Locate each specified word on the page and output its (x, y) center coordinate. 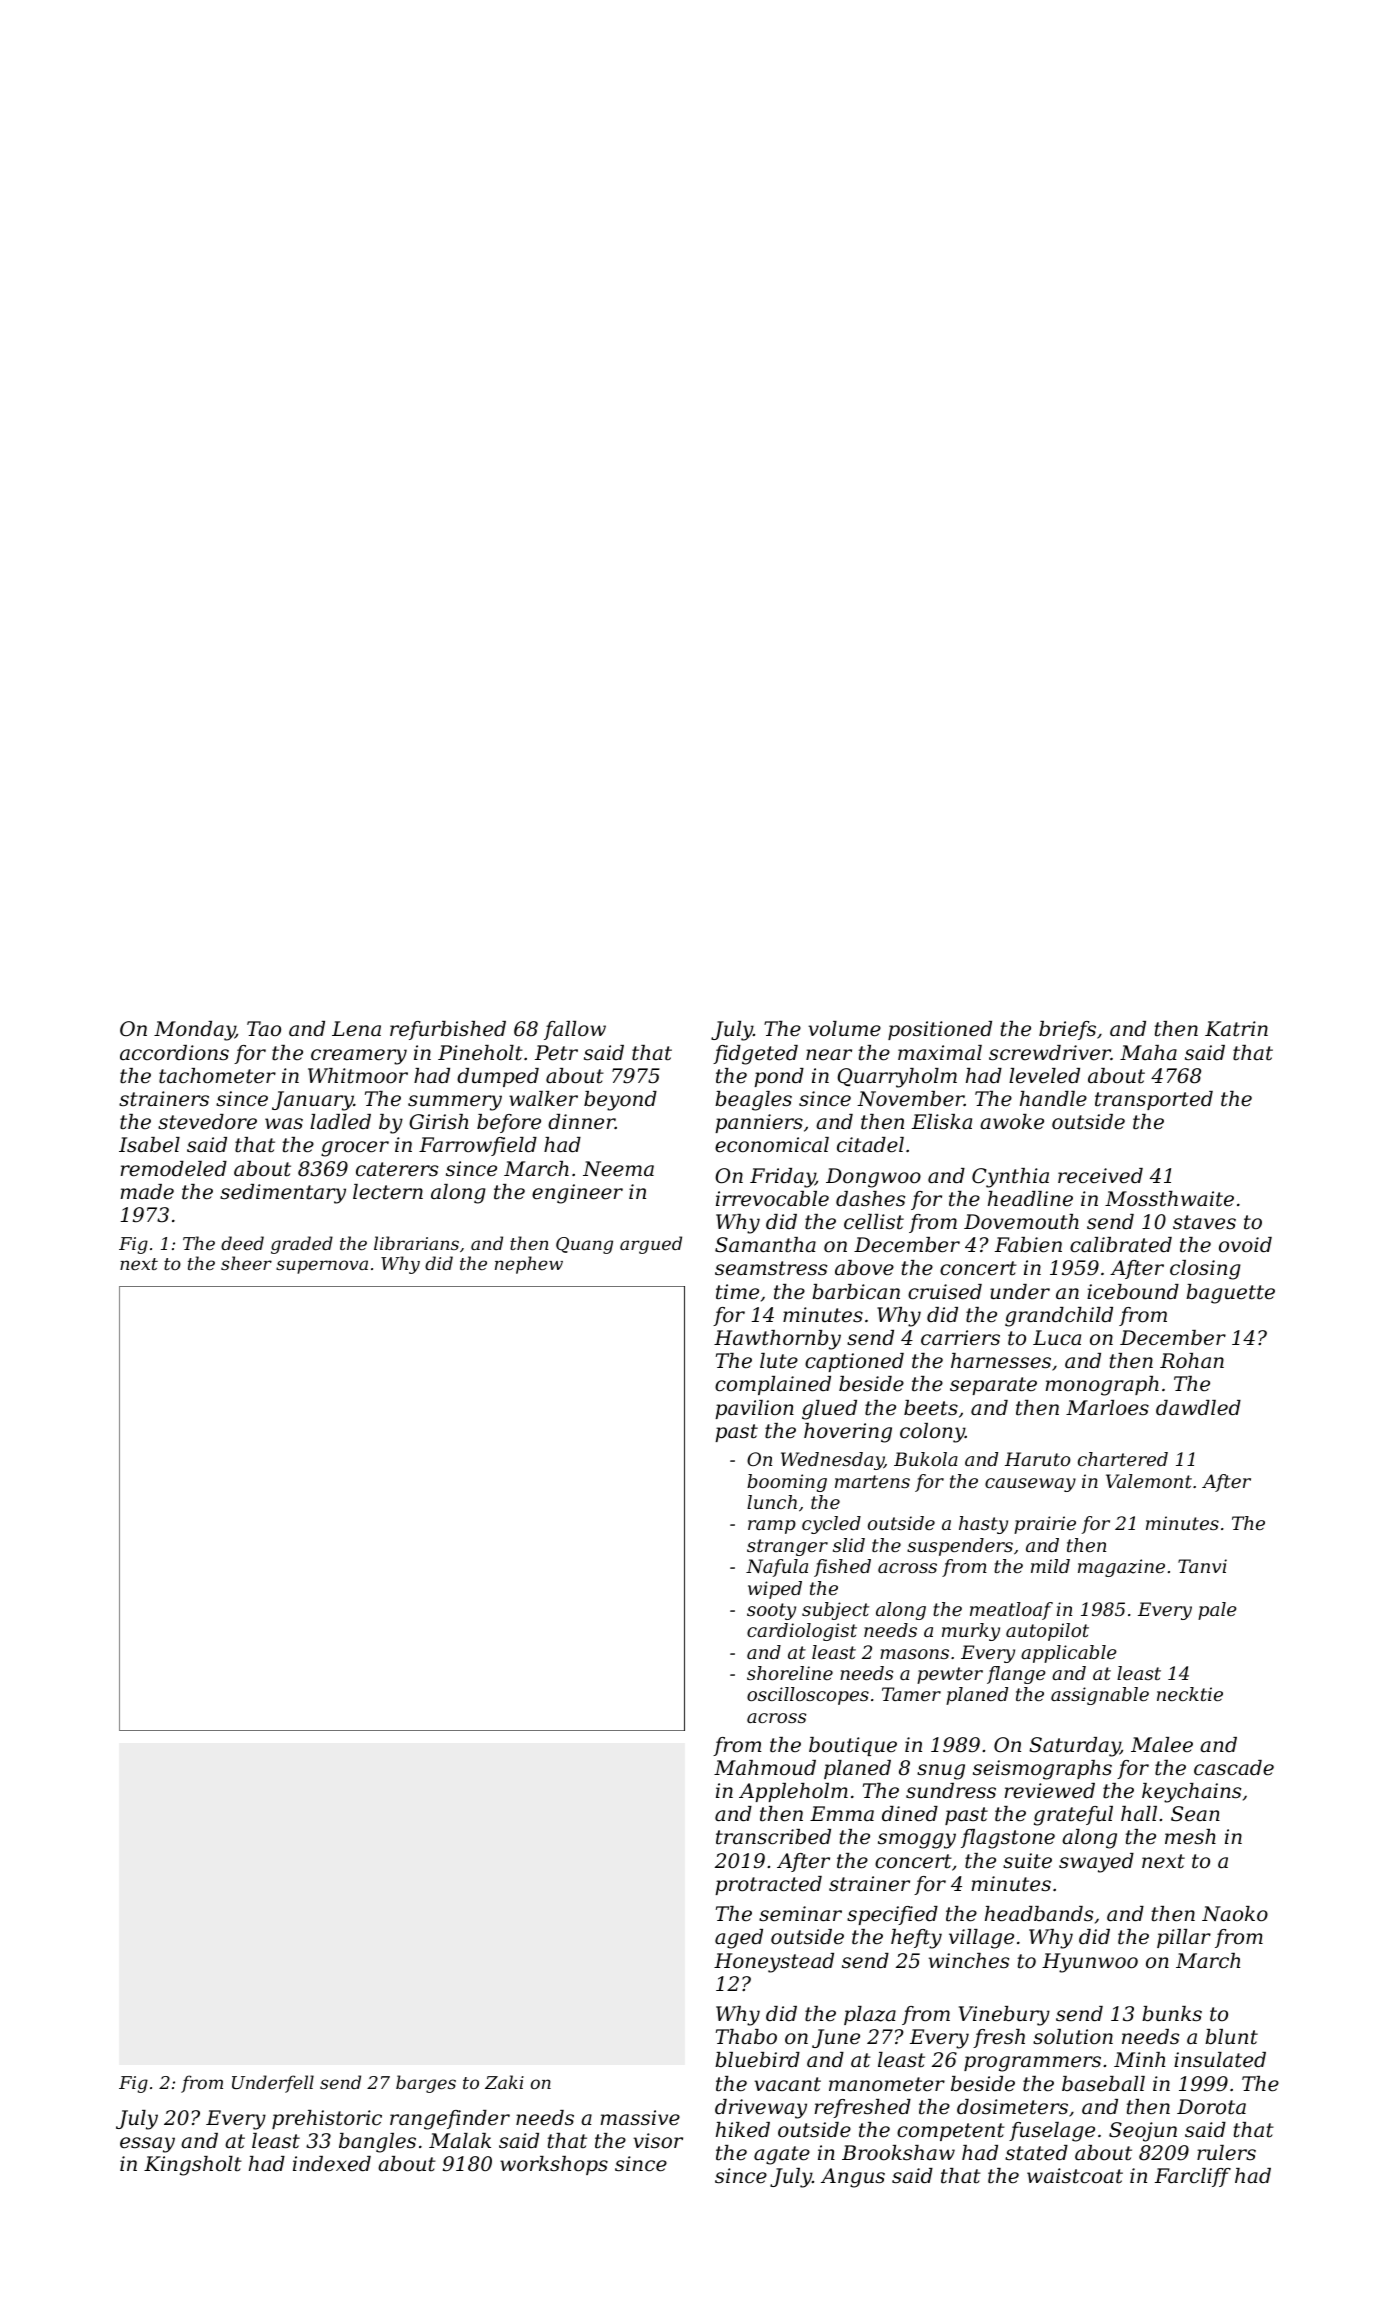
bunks (1172, 2014)
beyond (620, 1101)
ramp (772, 1527)
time (737, 1292)
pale (1217, 1611)
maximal (940, 1053)
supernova (322, 1267)
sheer (246, 1263)
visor (658, 2141)
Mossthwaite (1169, 1199)
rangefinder (450, 2120)
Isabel (149, 1145)
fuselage (1052, 2132)
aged (739, 1939)
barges (426, 2084)
